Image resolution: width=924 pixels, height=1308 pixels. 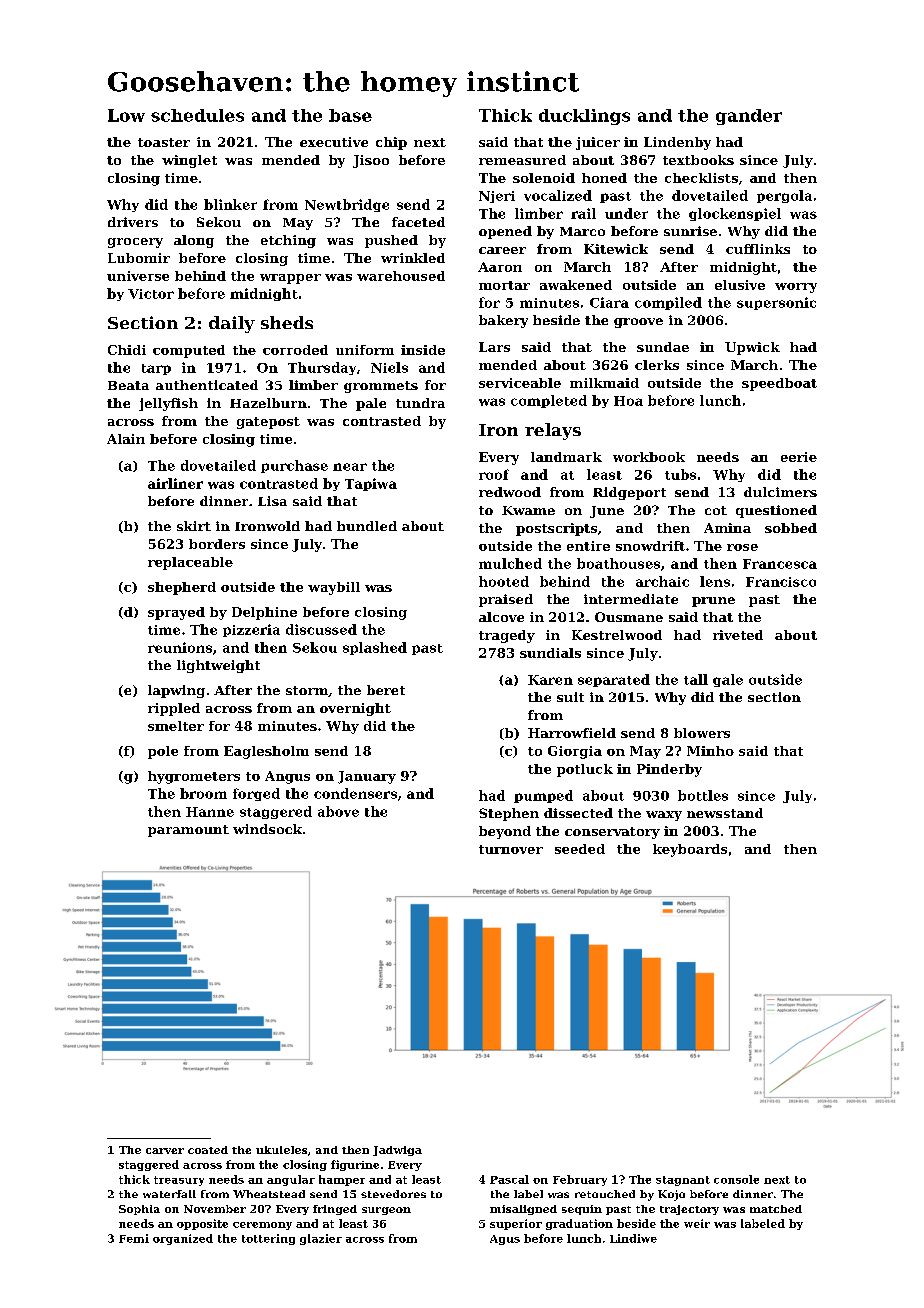 What do you see at coordinates (134, 1238) in the screenshot?
I see `Femi` at bounding box center [134, 1238].
